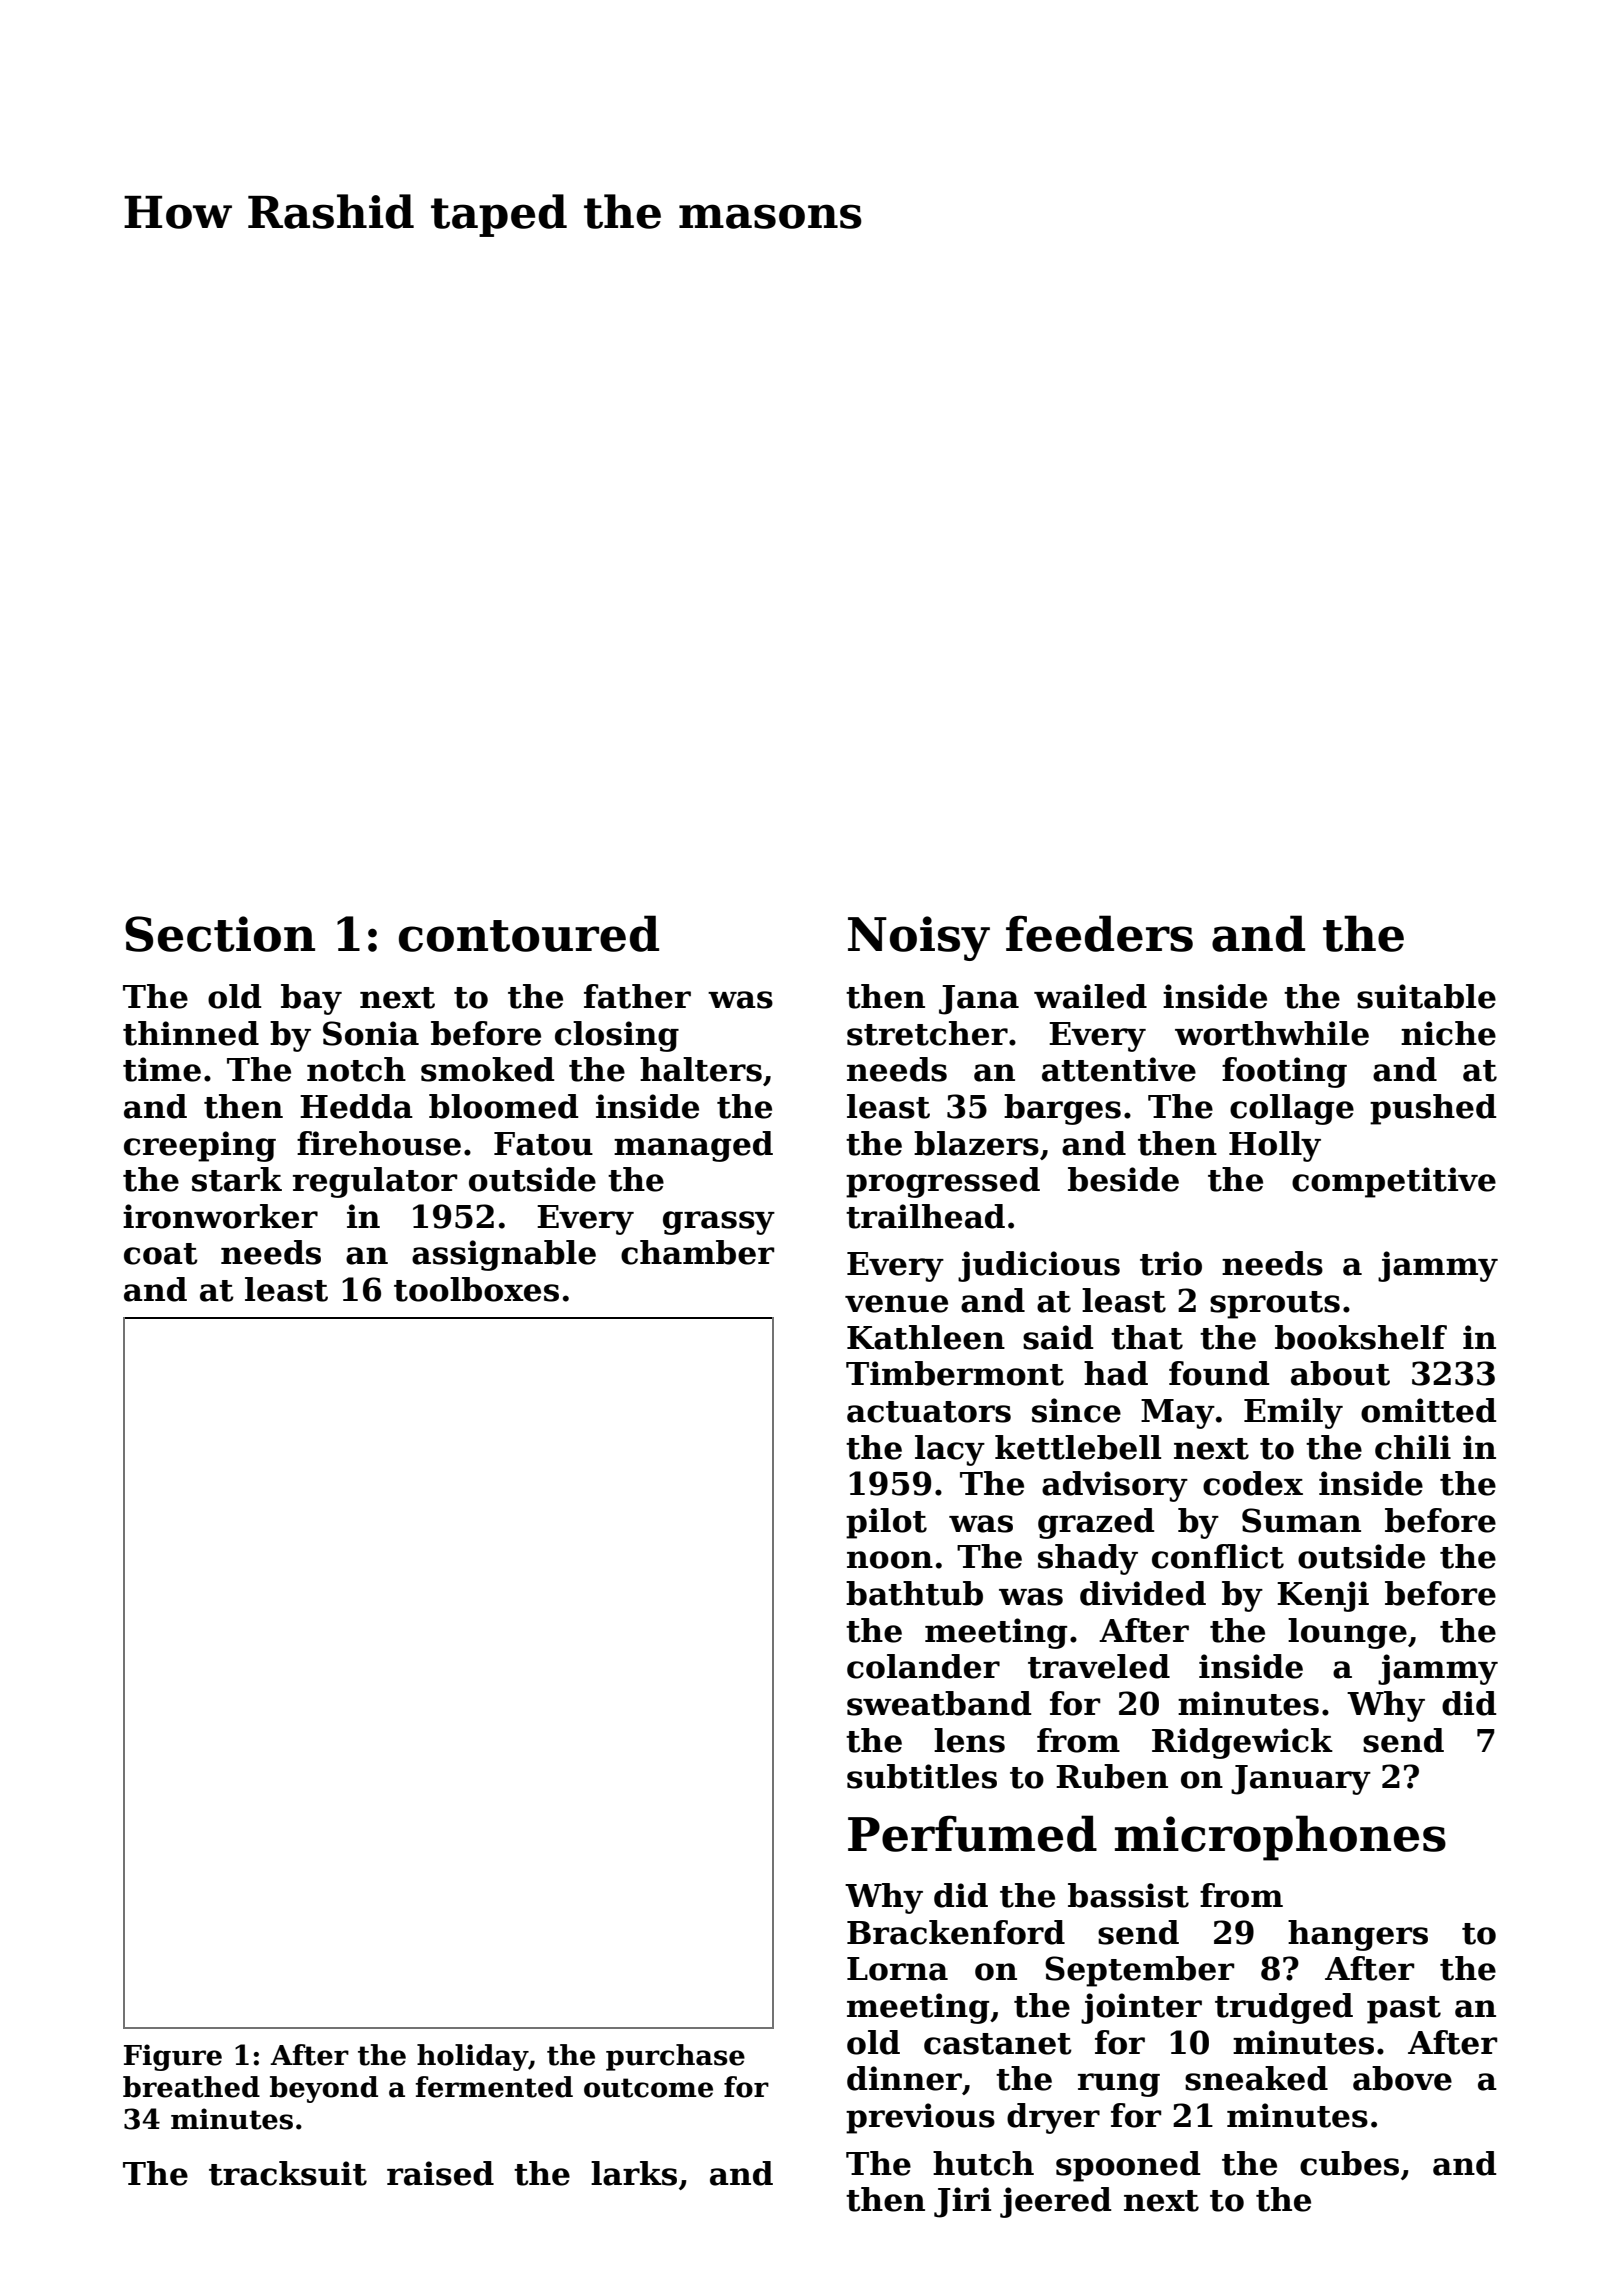 This screenshot has height=2292, width=1620. What do you see at coordinates (701, 1069) in the screenshot?
I see `halters` at bounding box center [701, 1069].
